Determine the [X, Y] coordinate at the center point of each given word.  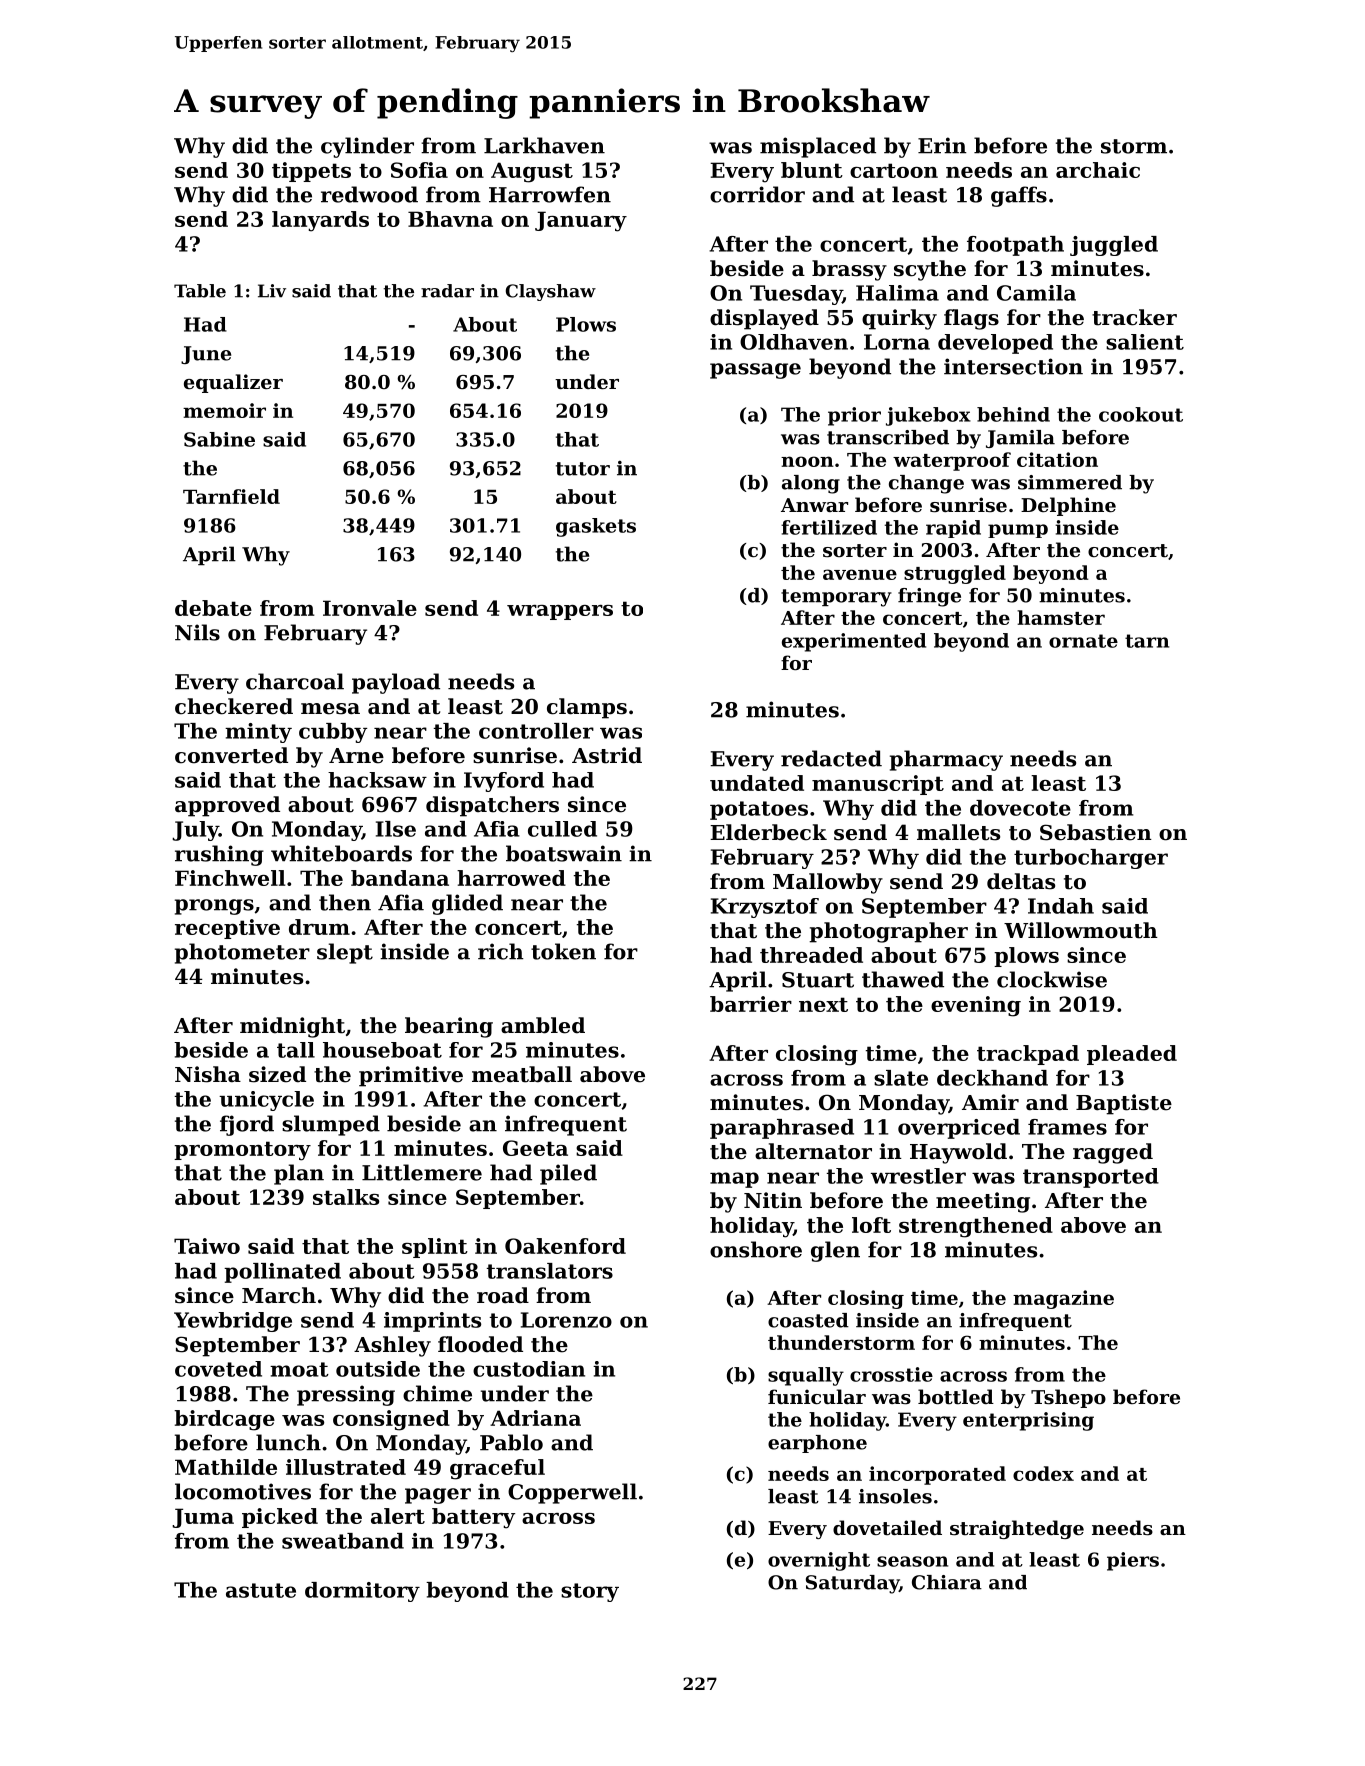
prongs [214, 907]
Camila [1036, 293]
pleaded [1132, 1055]
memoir [224, 410]
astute [261, 1590]
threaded [811, 955]
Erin [942, 145]
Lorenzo [566, 1320]
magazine [1063, 1299]
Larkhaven [544, 145]
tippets [311, 172]
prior [854, 416]
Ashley [392, 1346]
